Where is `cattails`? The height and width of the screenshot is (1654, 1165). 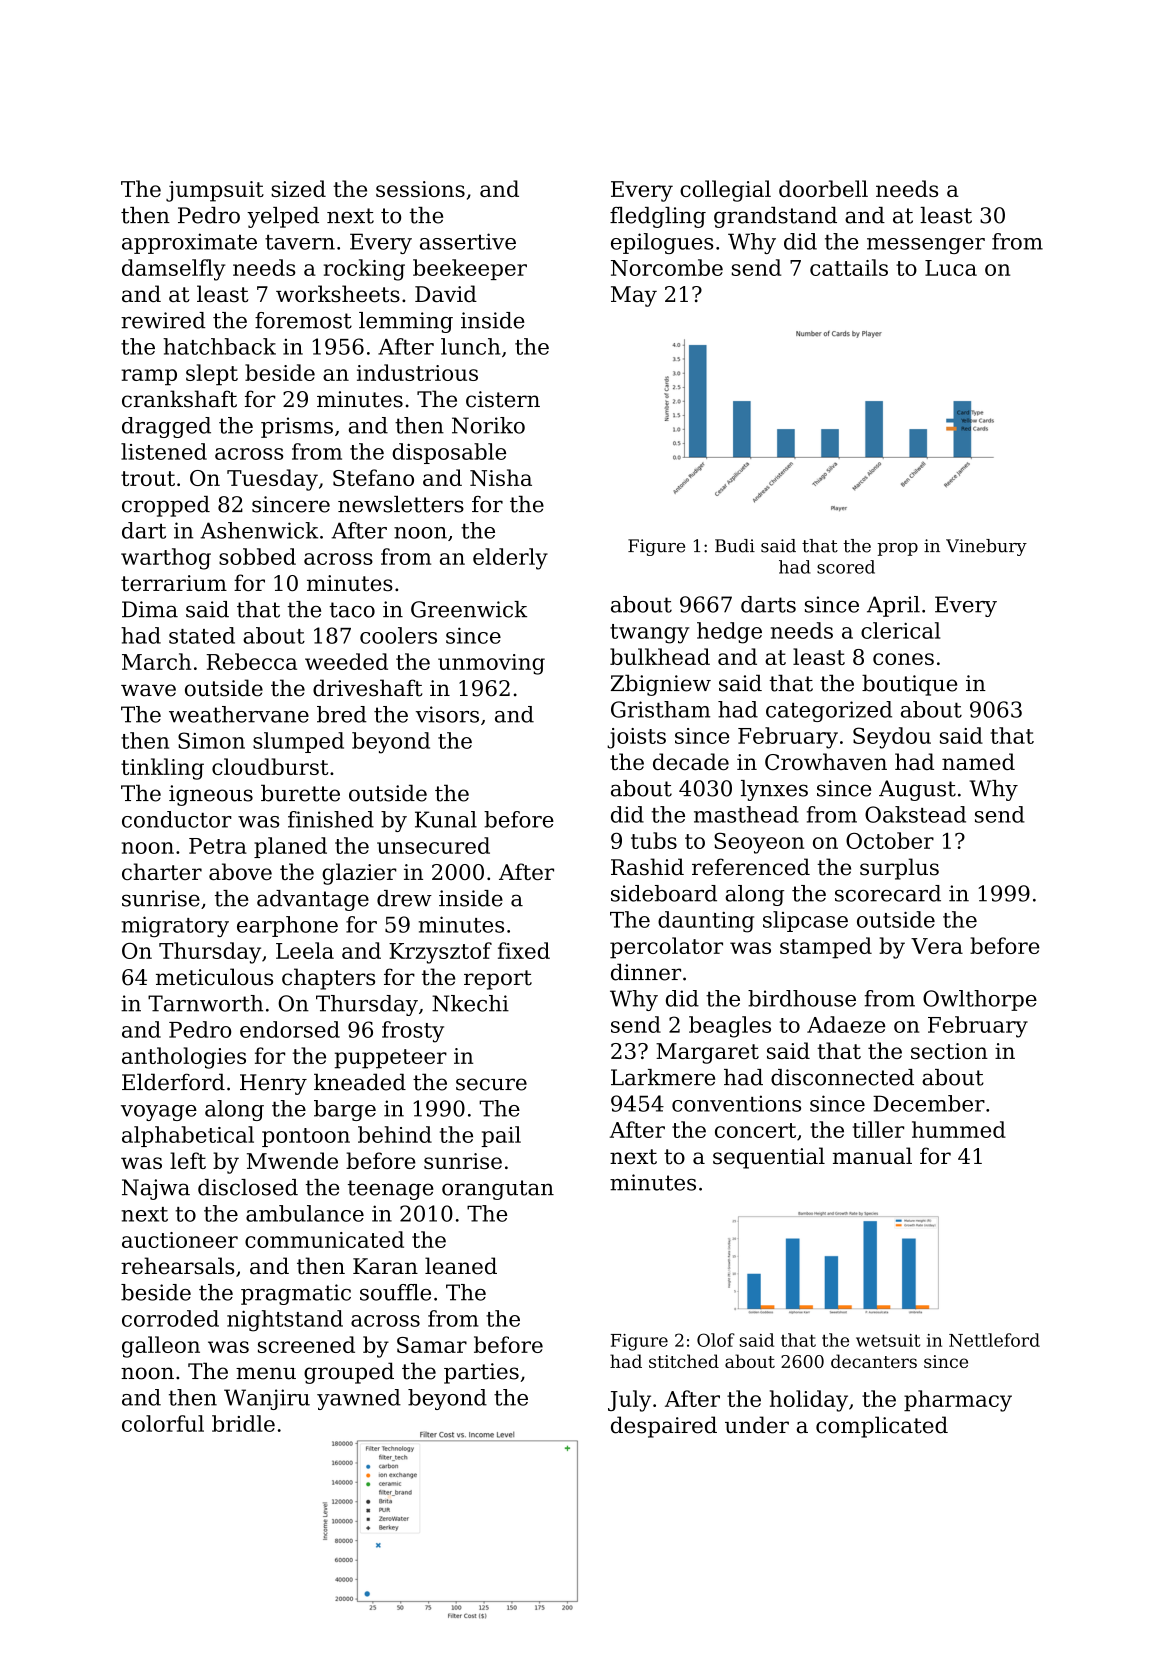 cattails is located at coordinates (849, 267).
